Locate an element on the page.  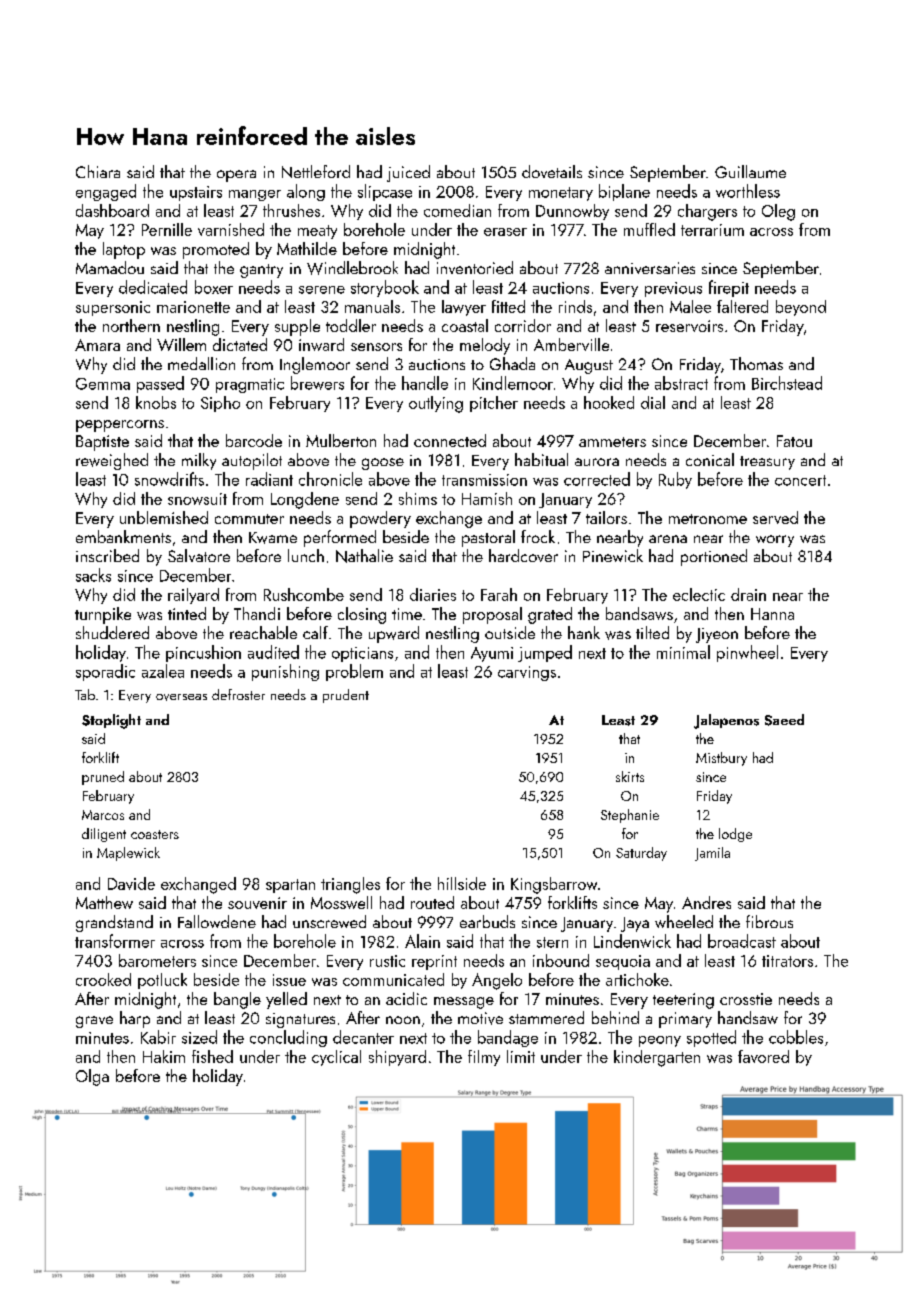
Jamila is located at coordinates (712, 854).
